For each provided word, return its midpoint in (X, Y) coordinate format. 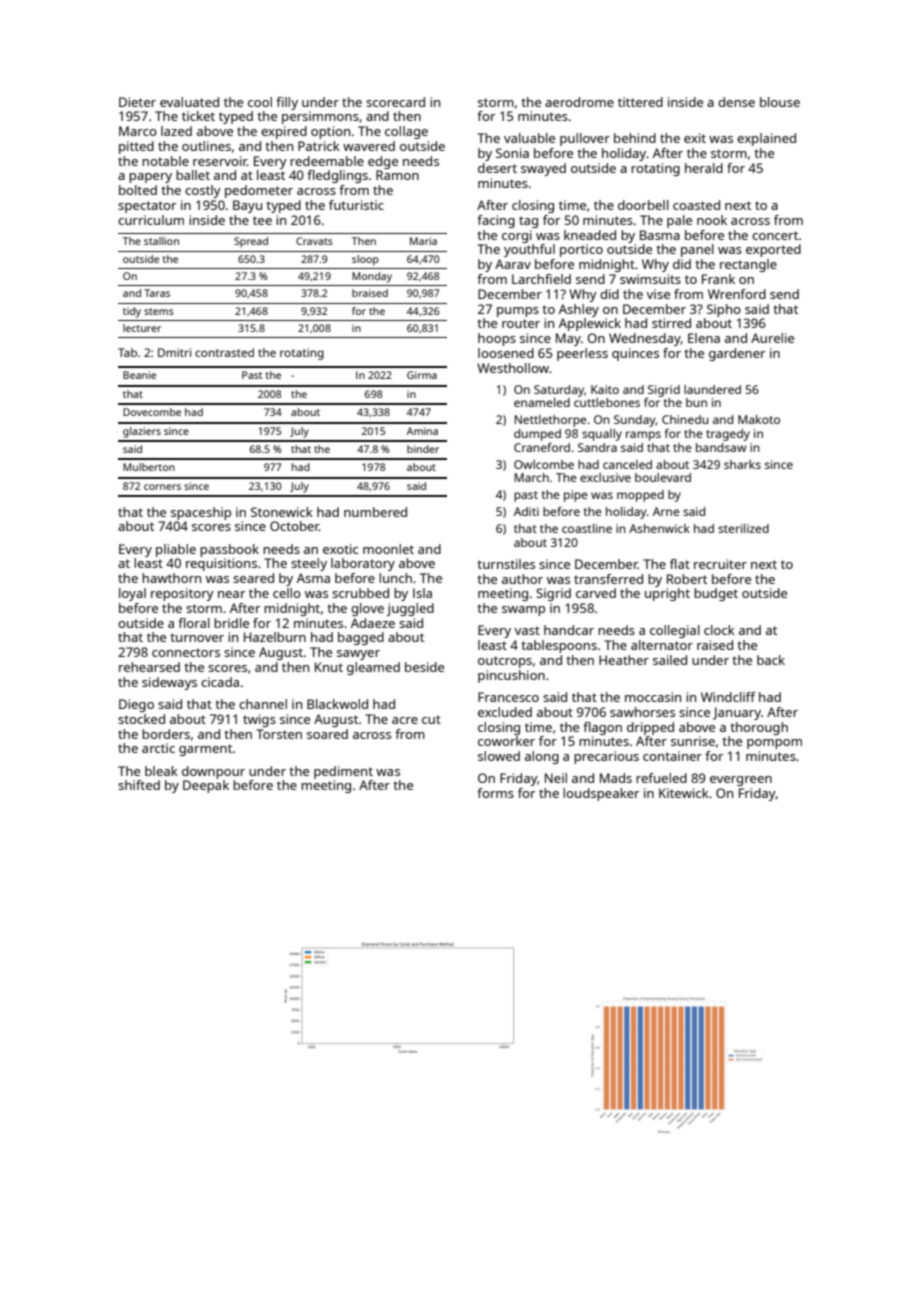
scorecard (395, 102)
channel (263, 704)
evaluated (189, 102)
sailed (670, 660)
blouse (780, 102)
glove (367, 609)
